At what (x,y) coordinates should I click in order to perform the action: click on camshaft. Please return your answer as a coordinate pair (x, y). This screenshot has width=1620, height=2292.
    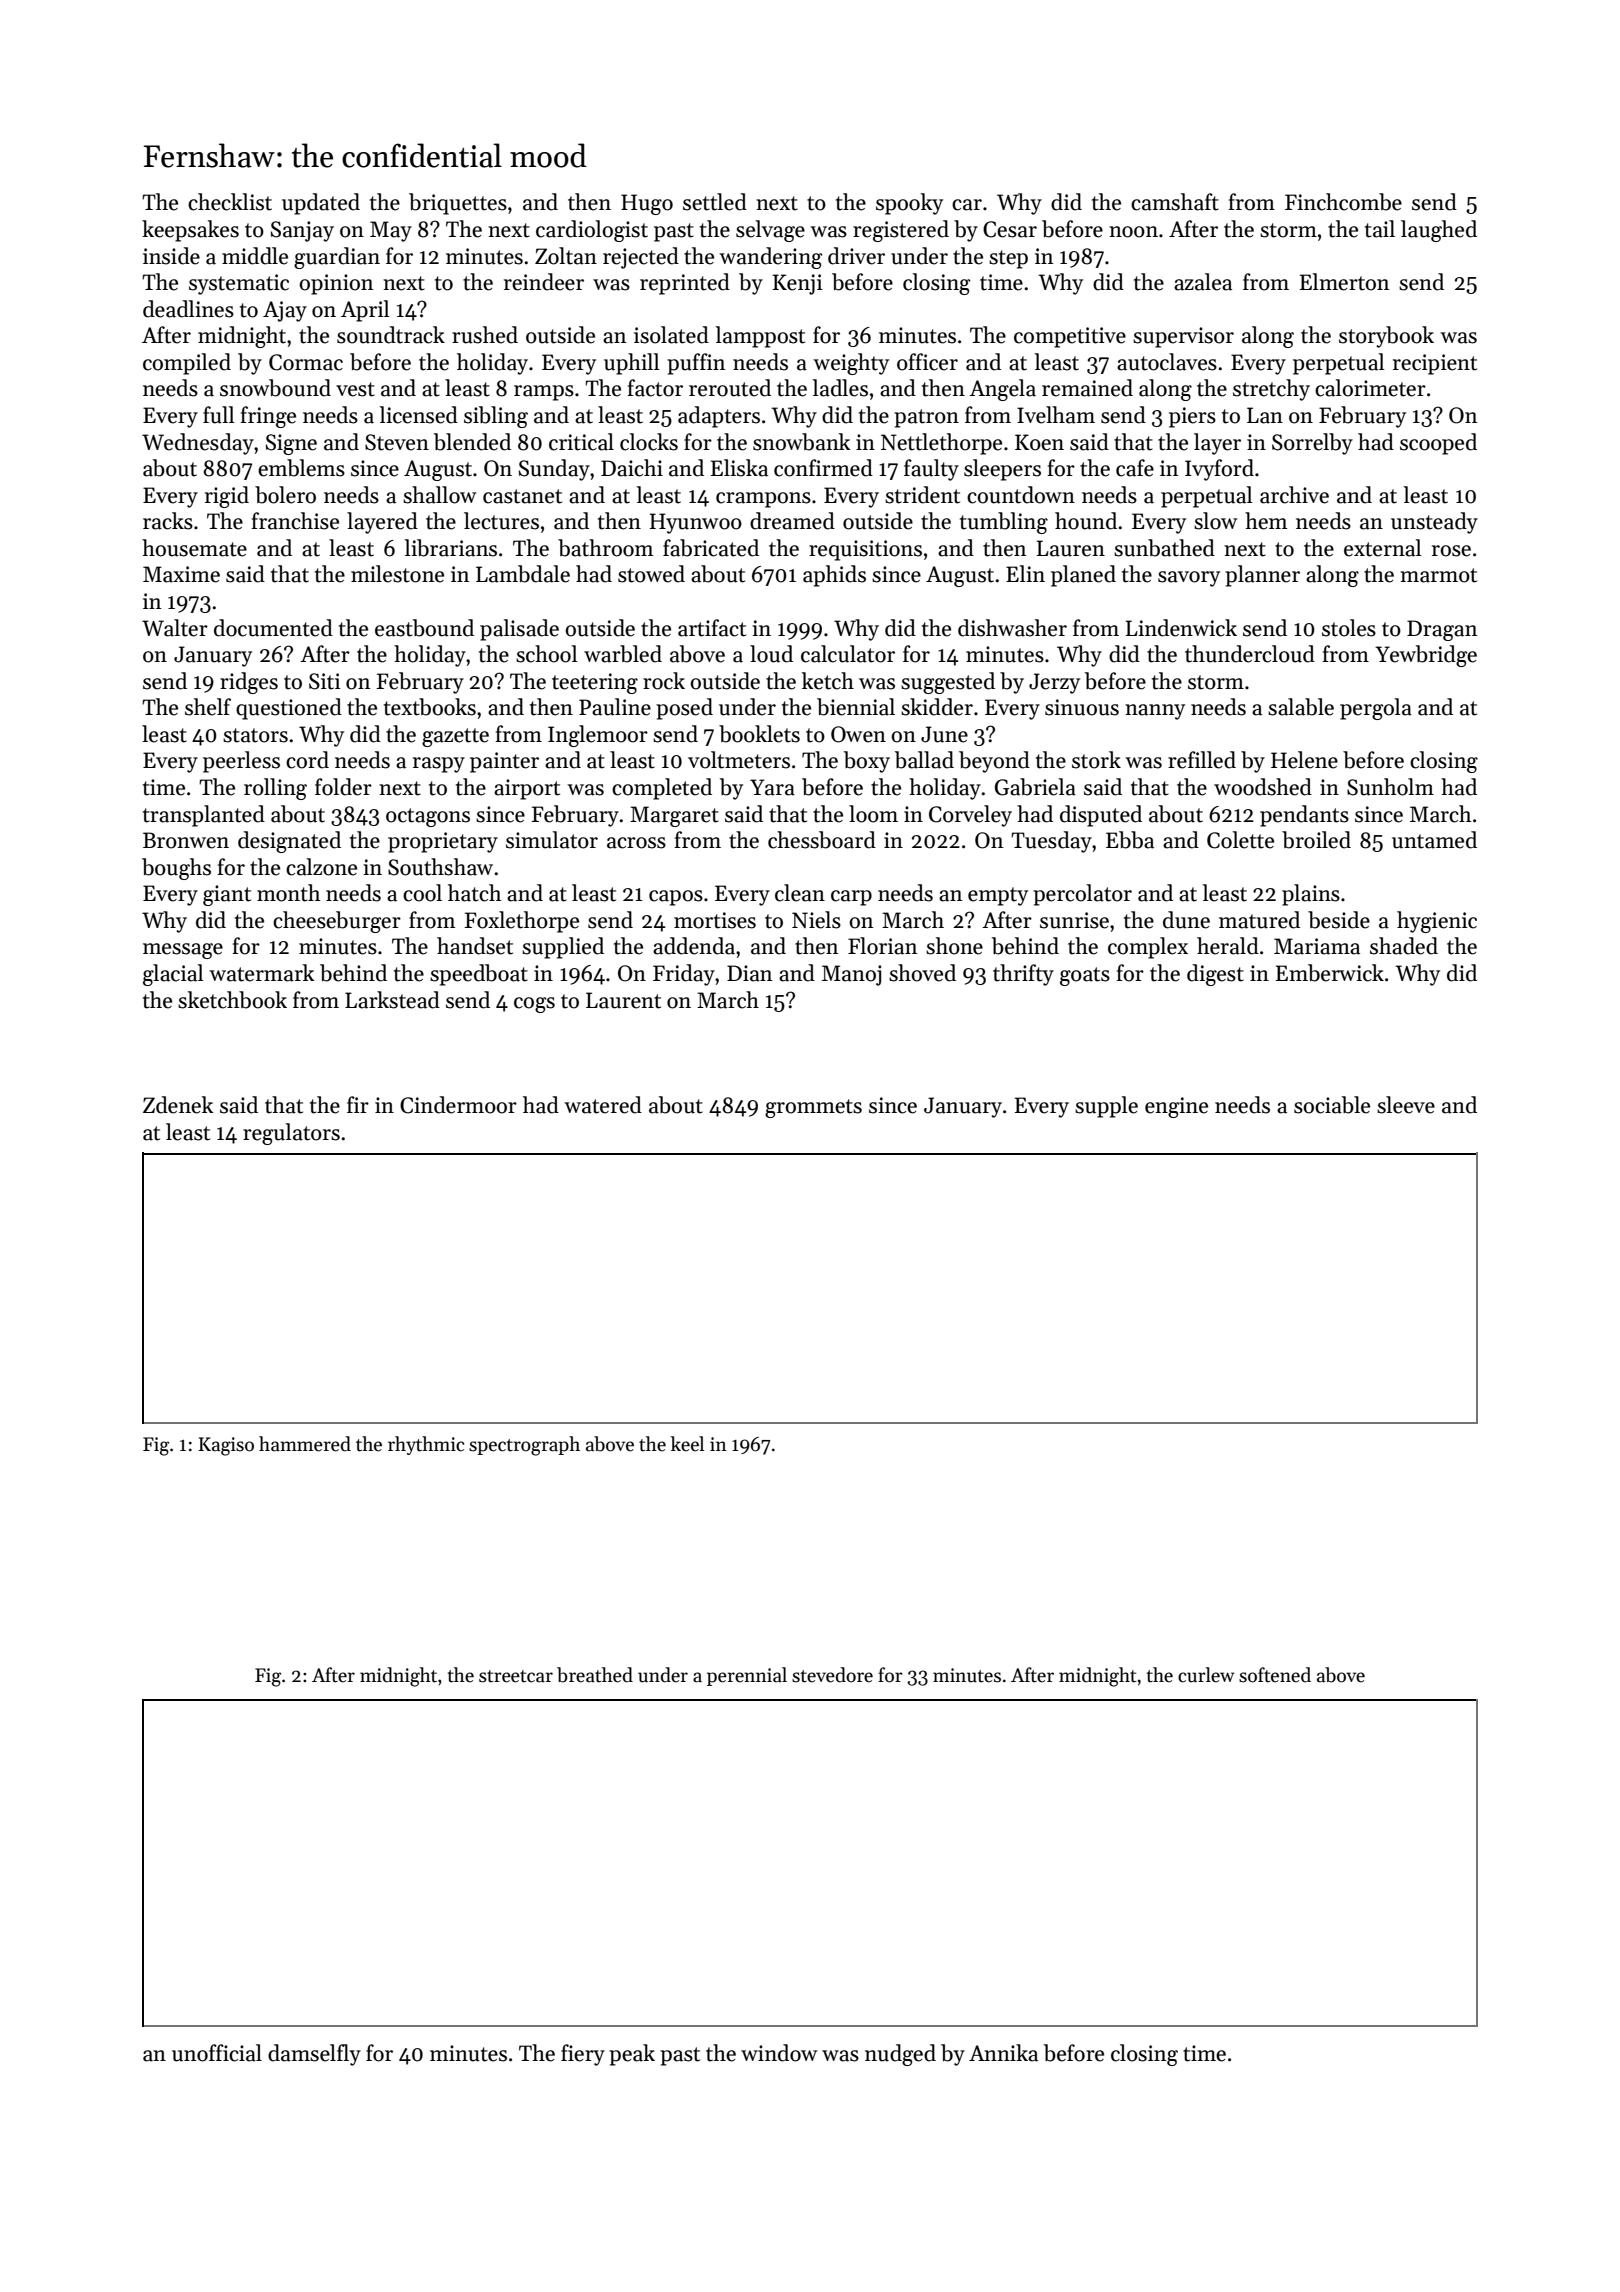
    Looking at the image, I should click on (1175, 202).
